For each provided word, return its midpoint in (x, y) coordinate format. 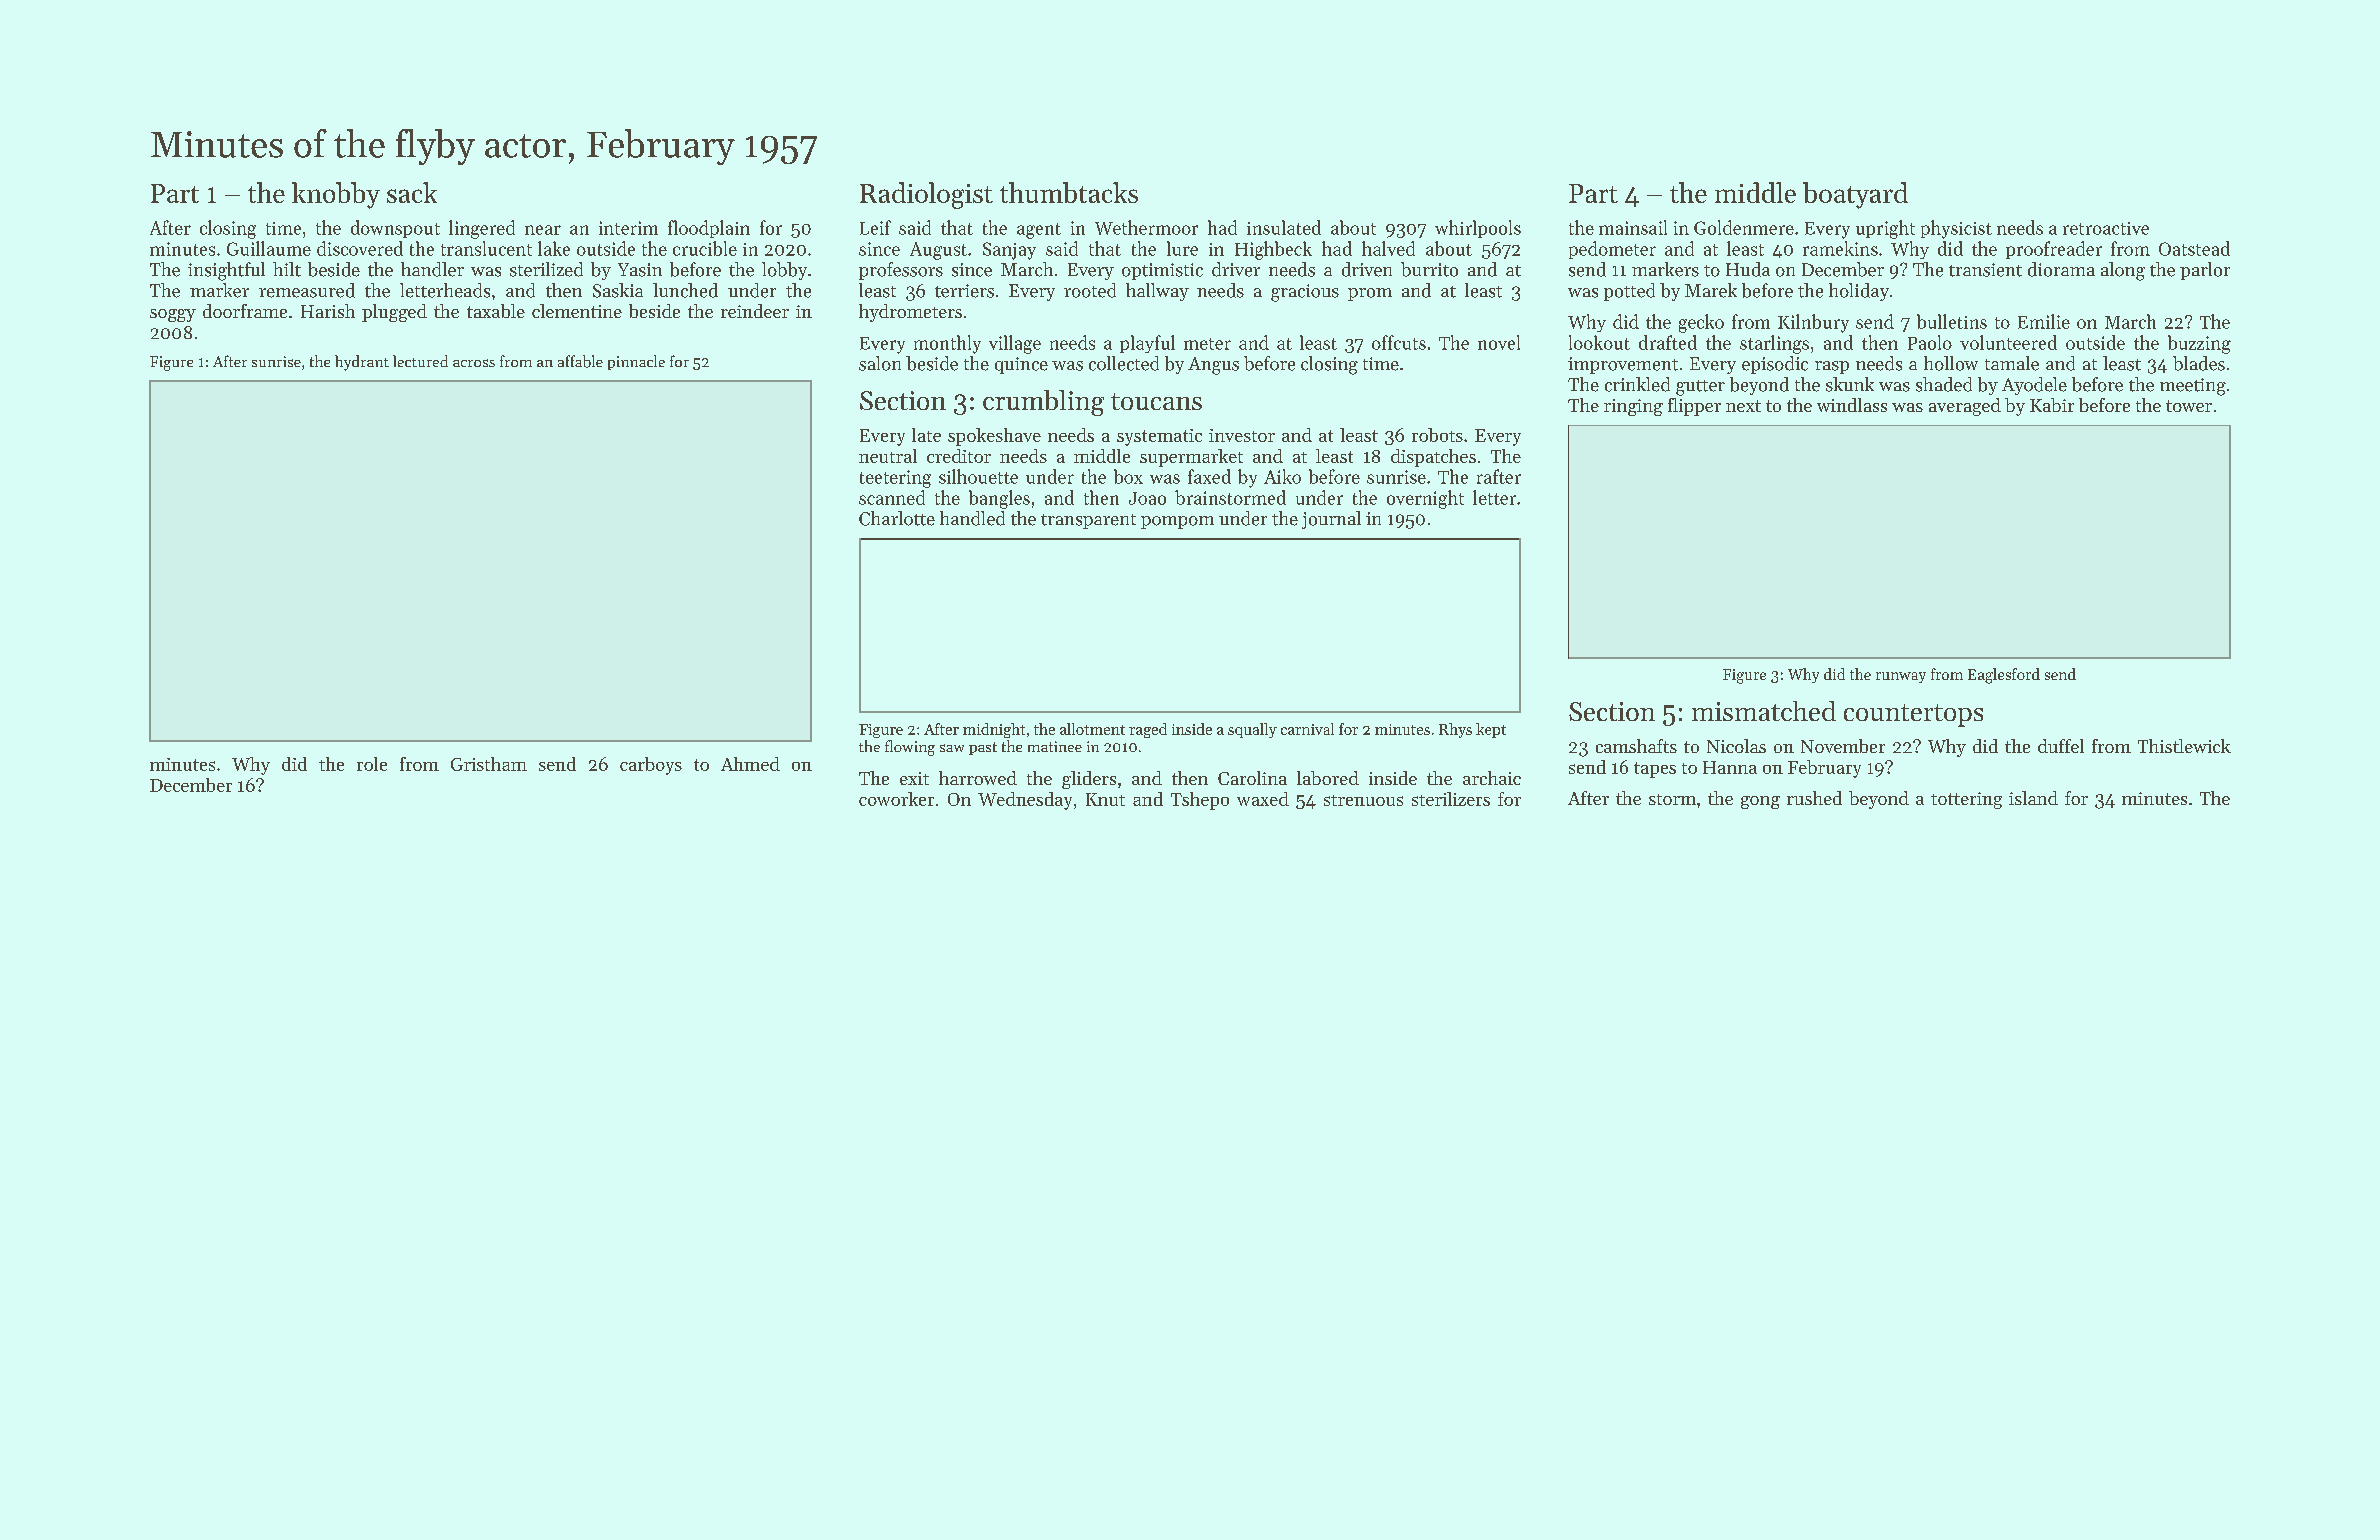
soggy (173, 315)
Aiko (1282, 476)
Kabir (2052, 405)
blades (2199, 363)
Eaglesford (2004, 676)
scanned (892, 497)
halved (1388, 248)
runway (1901, 677)
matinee (1055, 746)
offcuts (1399, 342)
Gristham (489, 764)
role (372, 764)
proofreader (2054, 250)
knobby (336, 195)
